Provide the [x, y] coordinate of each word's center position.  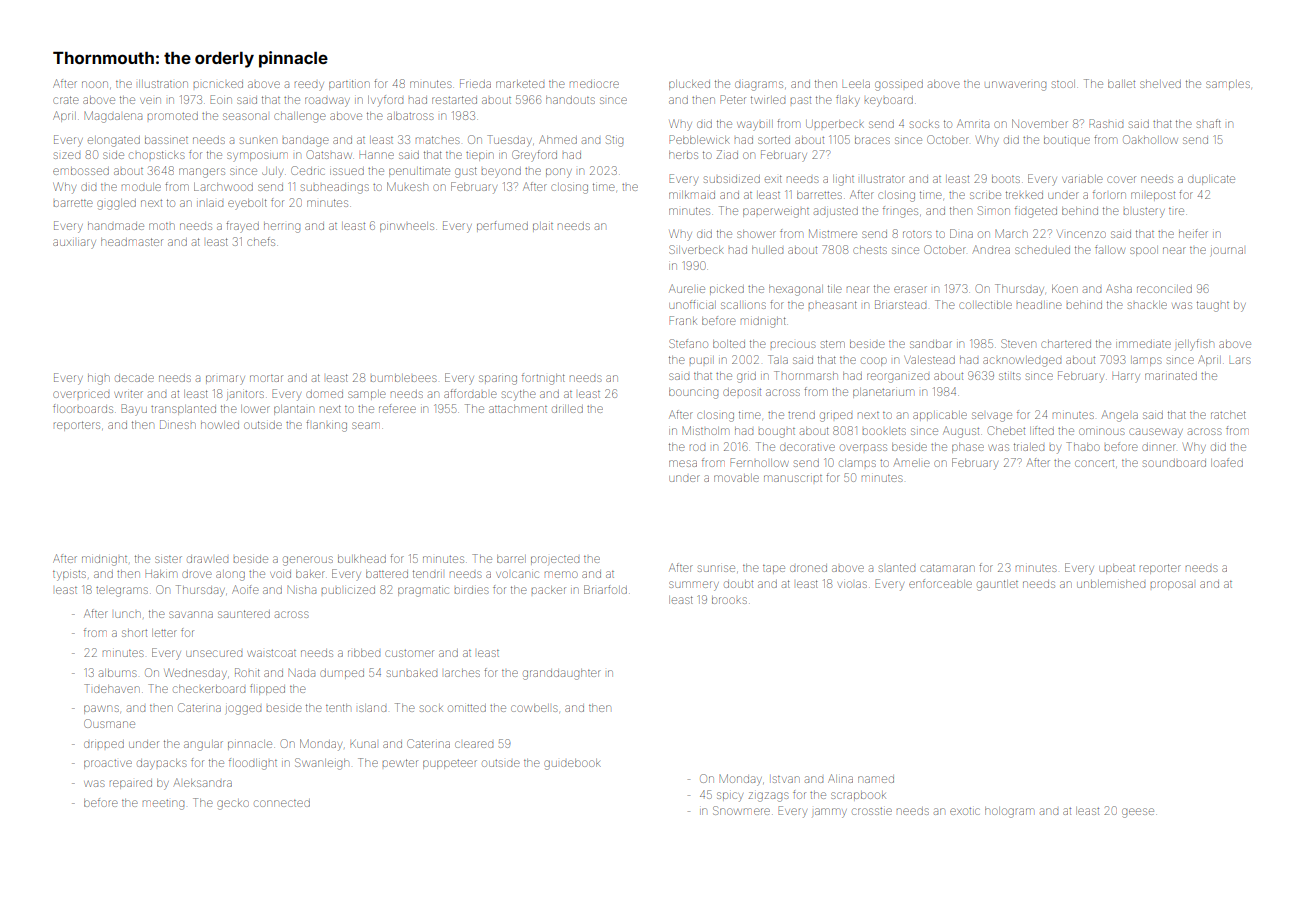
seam [366, 425]
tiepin [480, 156]
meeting [163, 805]
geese [1138, 813]
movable [736, 478]
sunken [258, 140]
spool [1144, 251]
